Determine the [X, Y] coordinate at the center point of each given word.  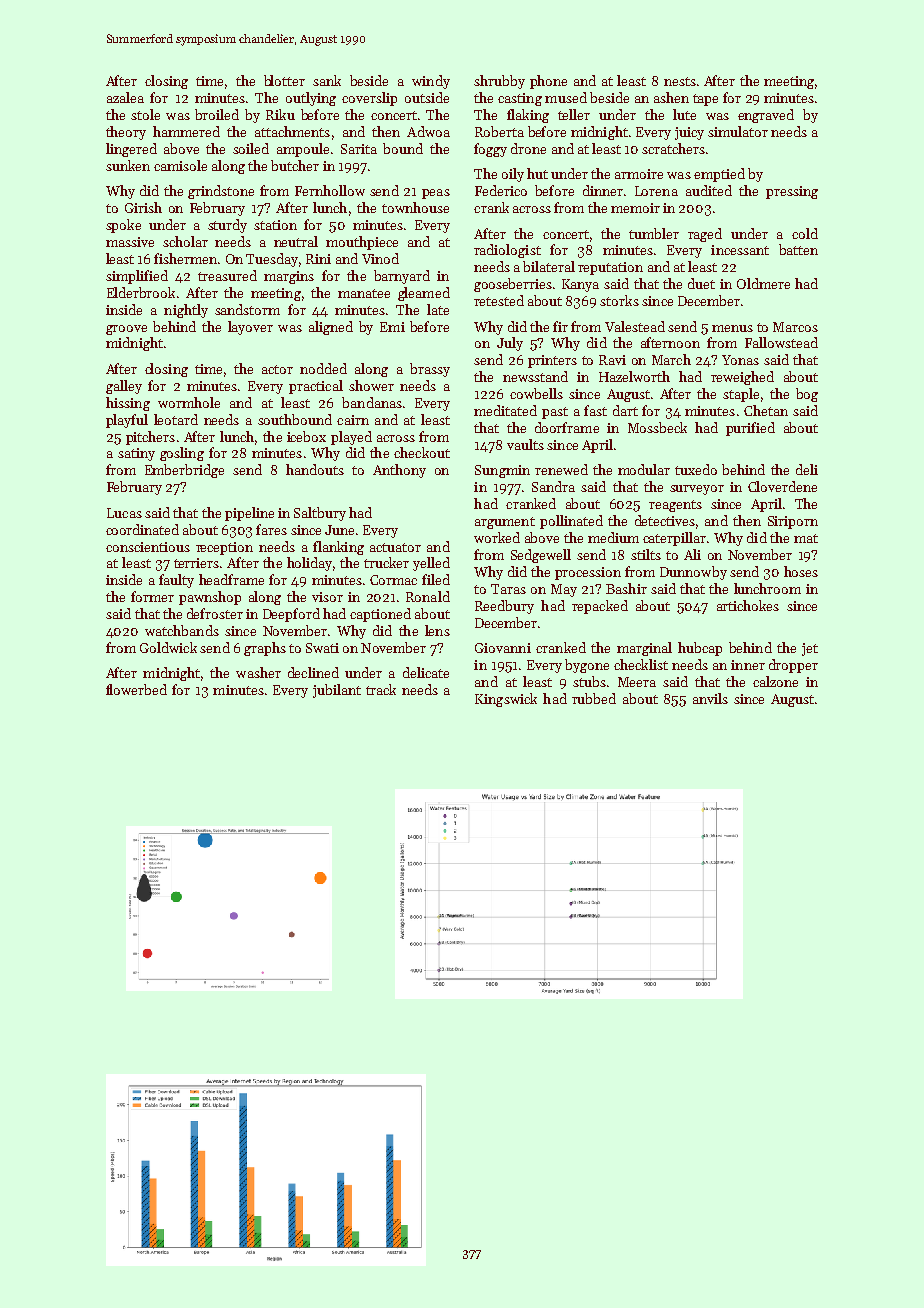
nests [680, 81]
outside [427, 97]
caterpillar [674, 539]
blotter [284, 80]
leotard [176, 419]
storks [619, 300]
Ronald [428, 596]
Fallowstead [781, 342]
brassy [430, 370]
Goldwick [168, 647]
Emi [392, 327]
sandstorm [247, 309]
